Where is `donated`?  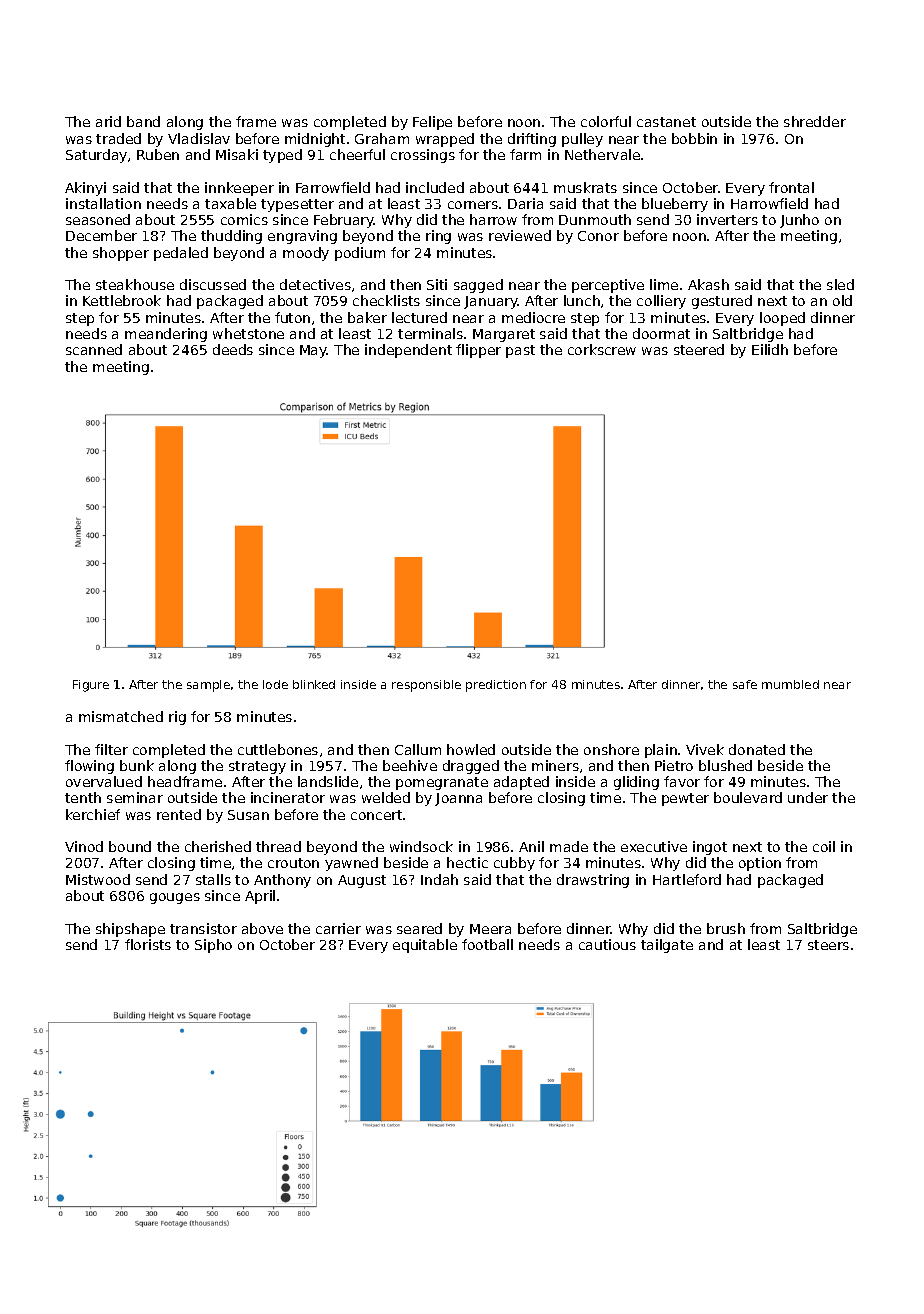 donated is located at coordinates (757, 749).
